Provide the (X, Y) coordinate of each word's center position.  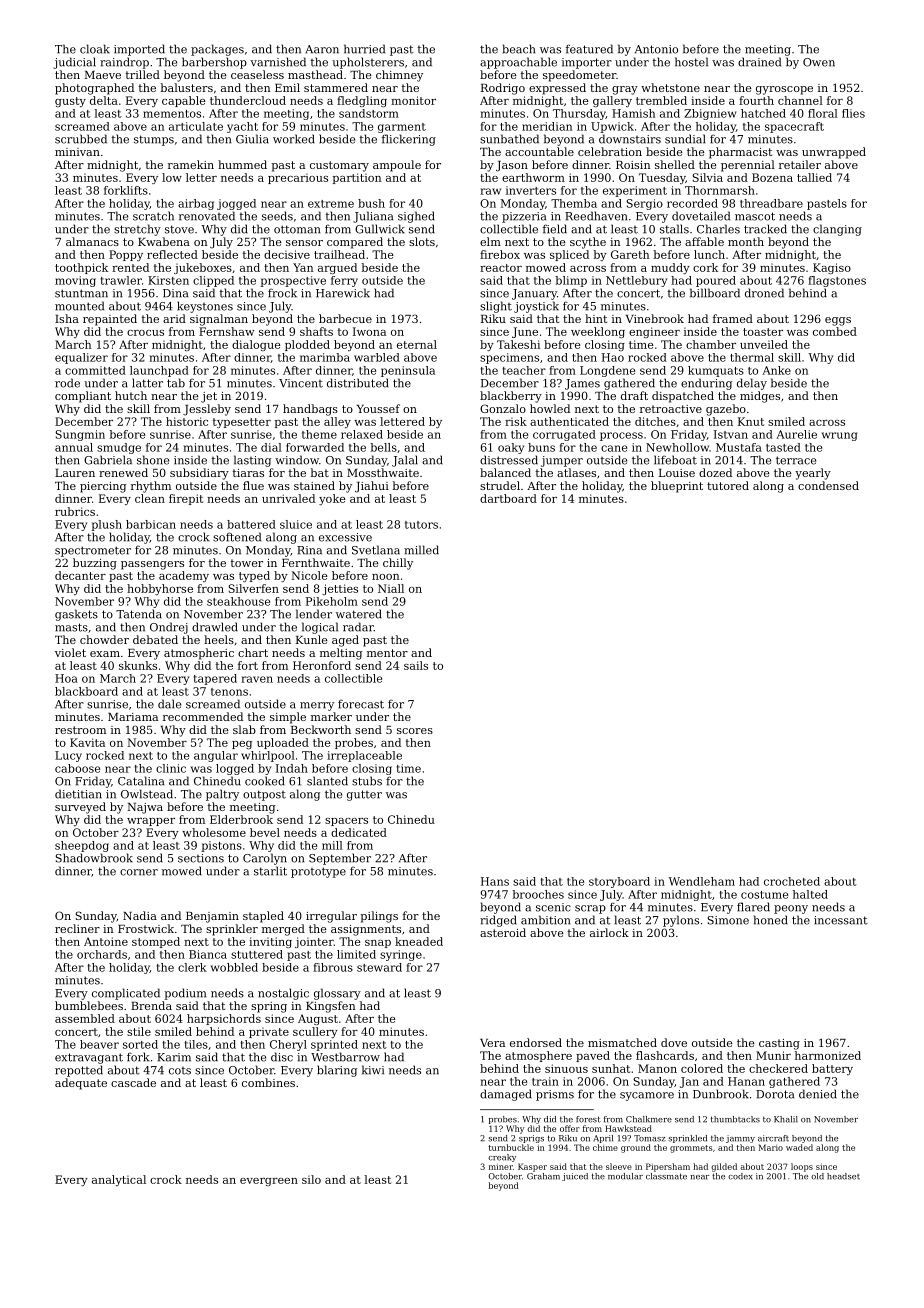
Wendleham (701, 881)
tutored (728, 485)
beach (519, 49)
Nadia (140, 915)
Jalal (405, 461)
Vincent (301, 383)
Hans (495, 881)
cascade (133, 1082)
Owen (819, 62)
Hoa (66, 678)
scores (415, 731)
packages (217, 50)
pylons (681, 921)
